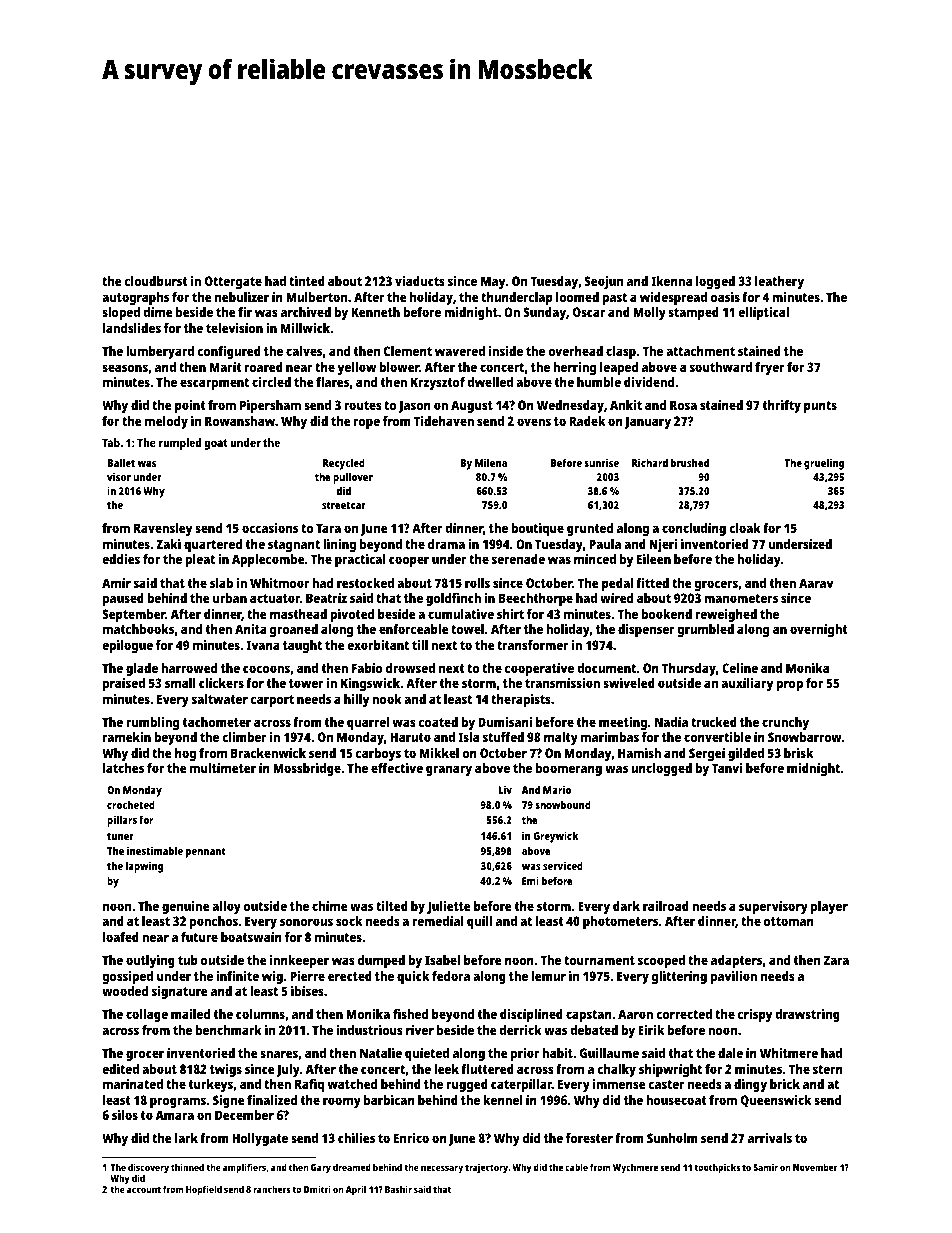 The height and width of the screenshot is (1233, 952). I want to click on Aarav, so click(816, 583).
